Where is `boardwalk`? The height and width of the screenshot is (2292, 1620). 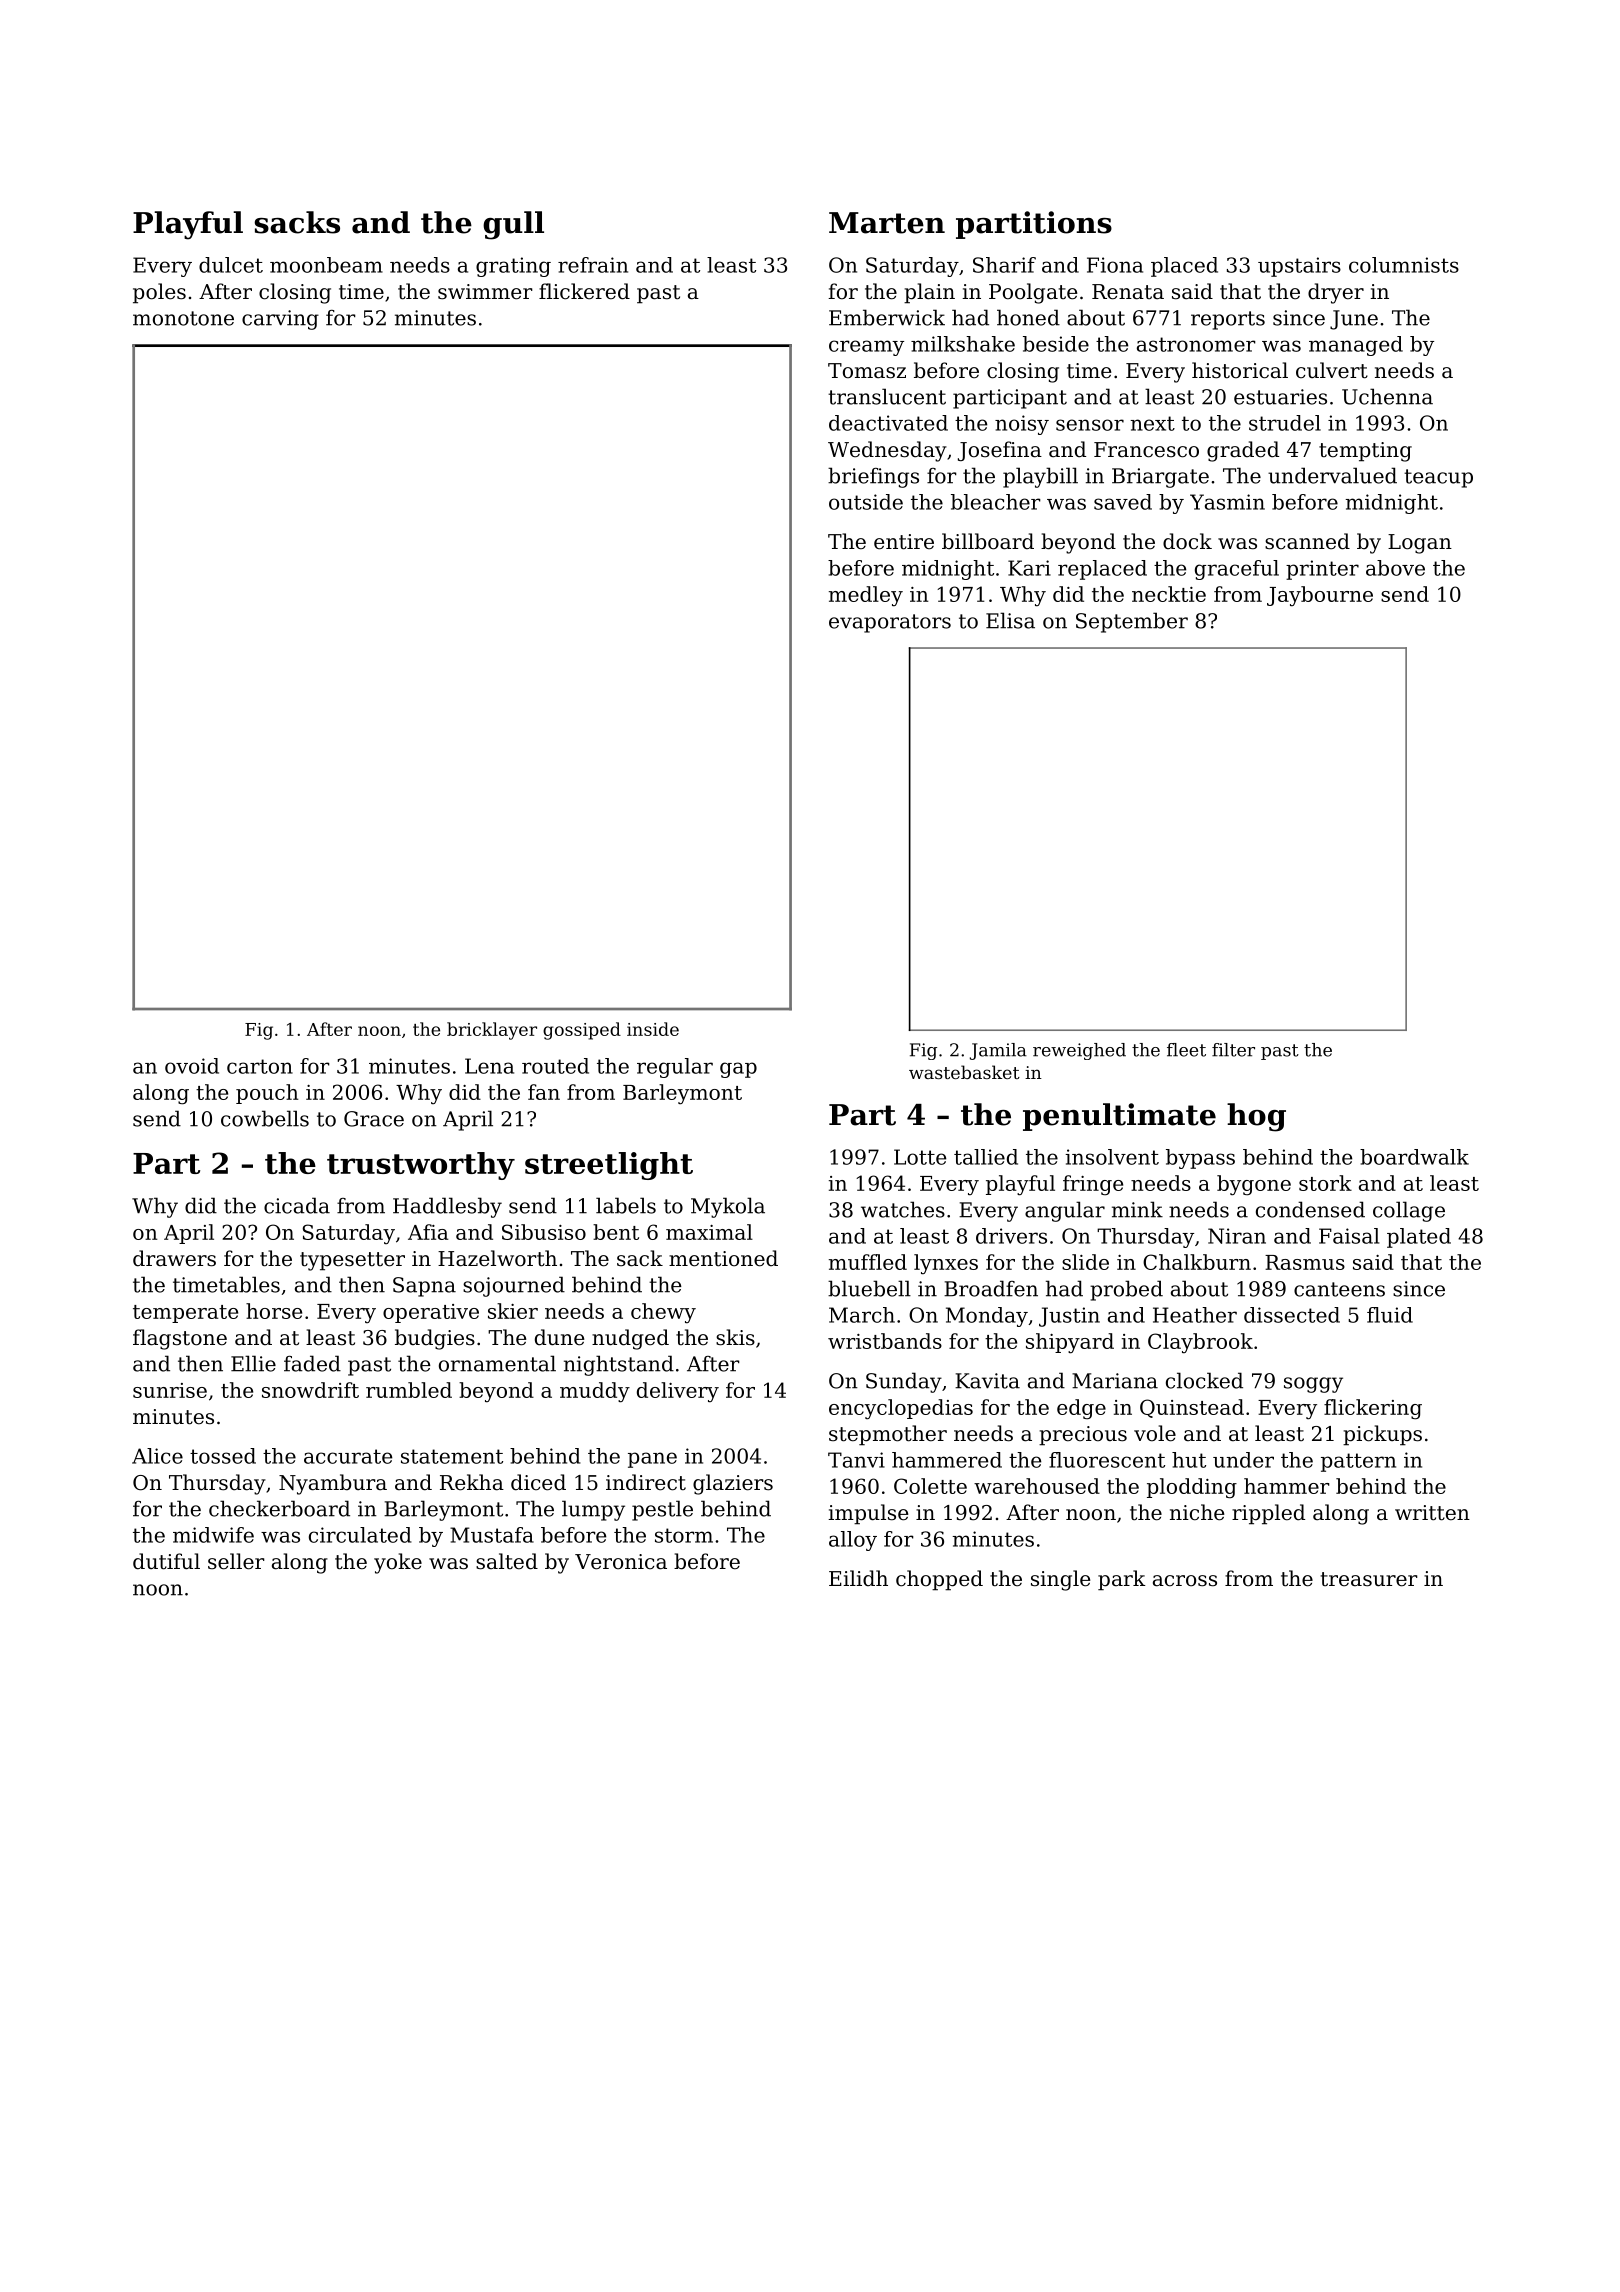 boardwalk is located at coordinates (1414, 1157).
